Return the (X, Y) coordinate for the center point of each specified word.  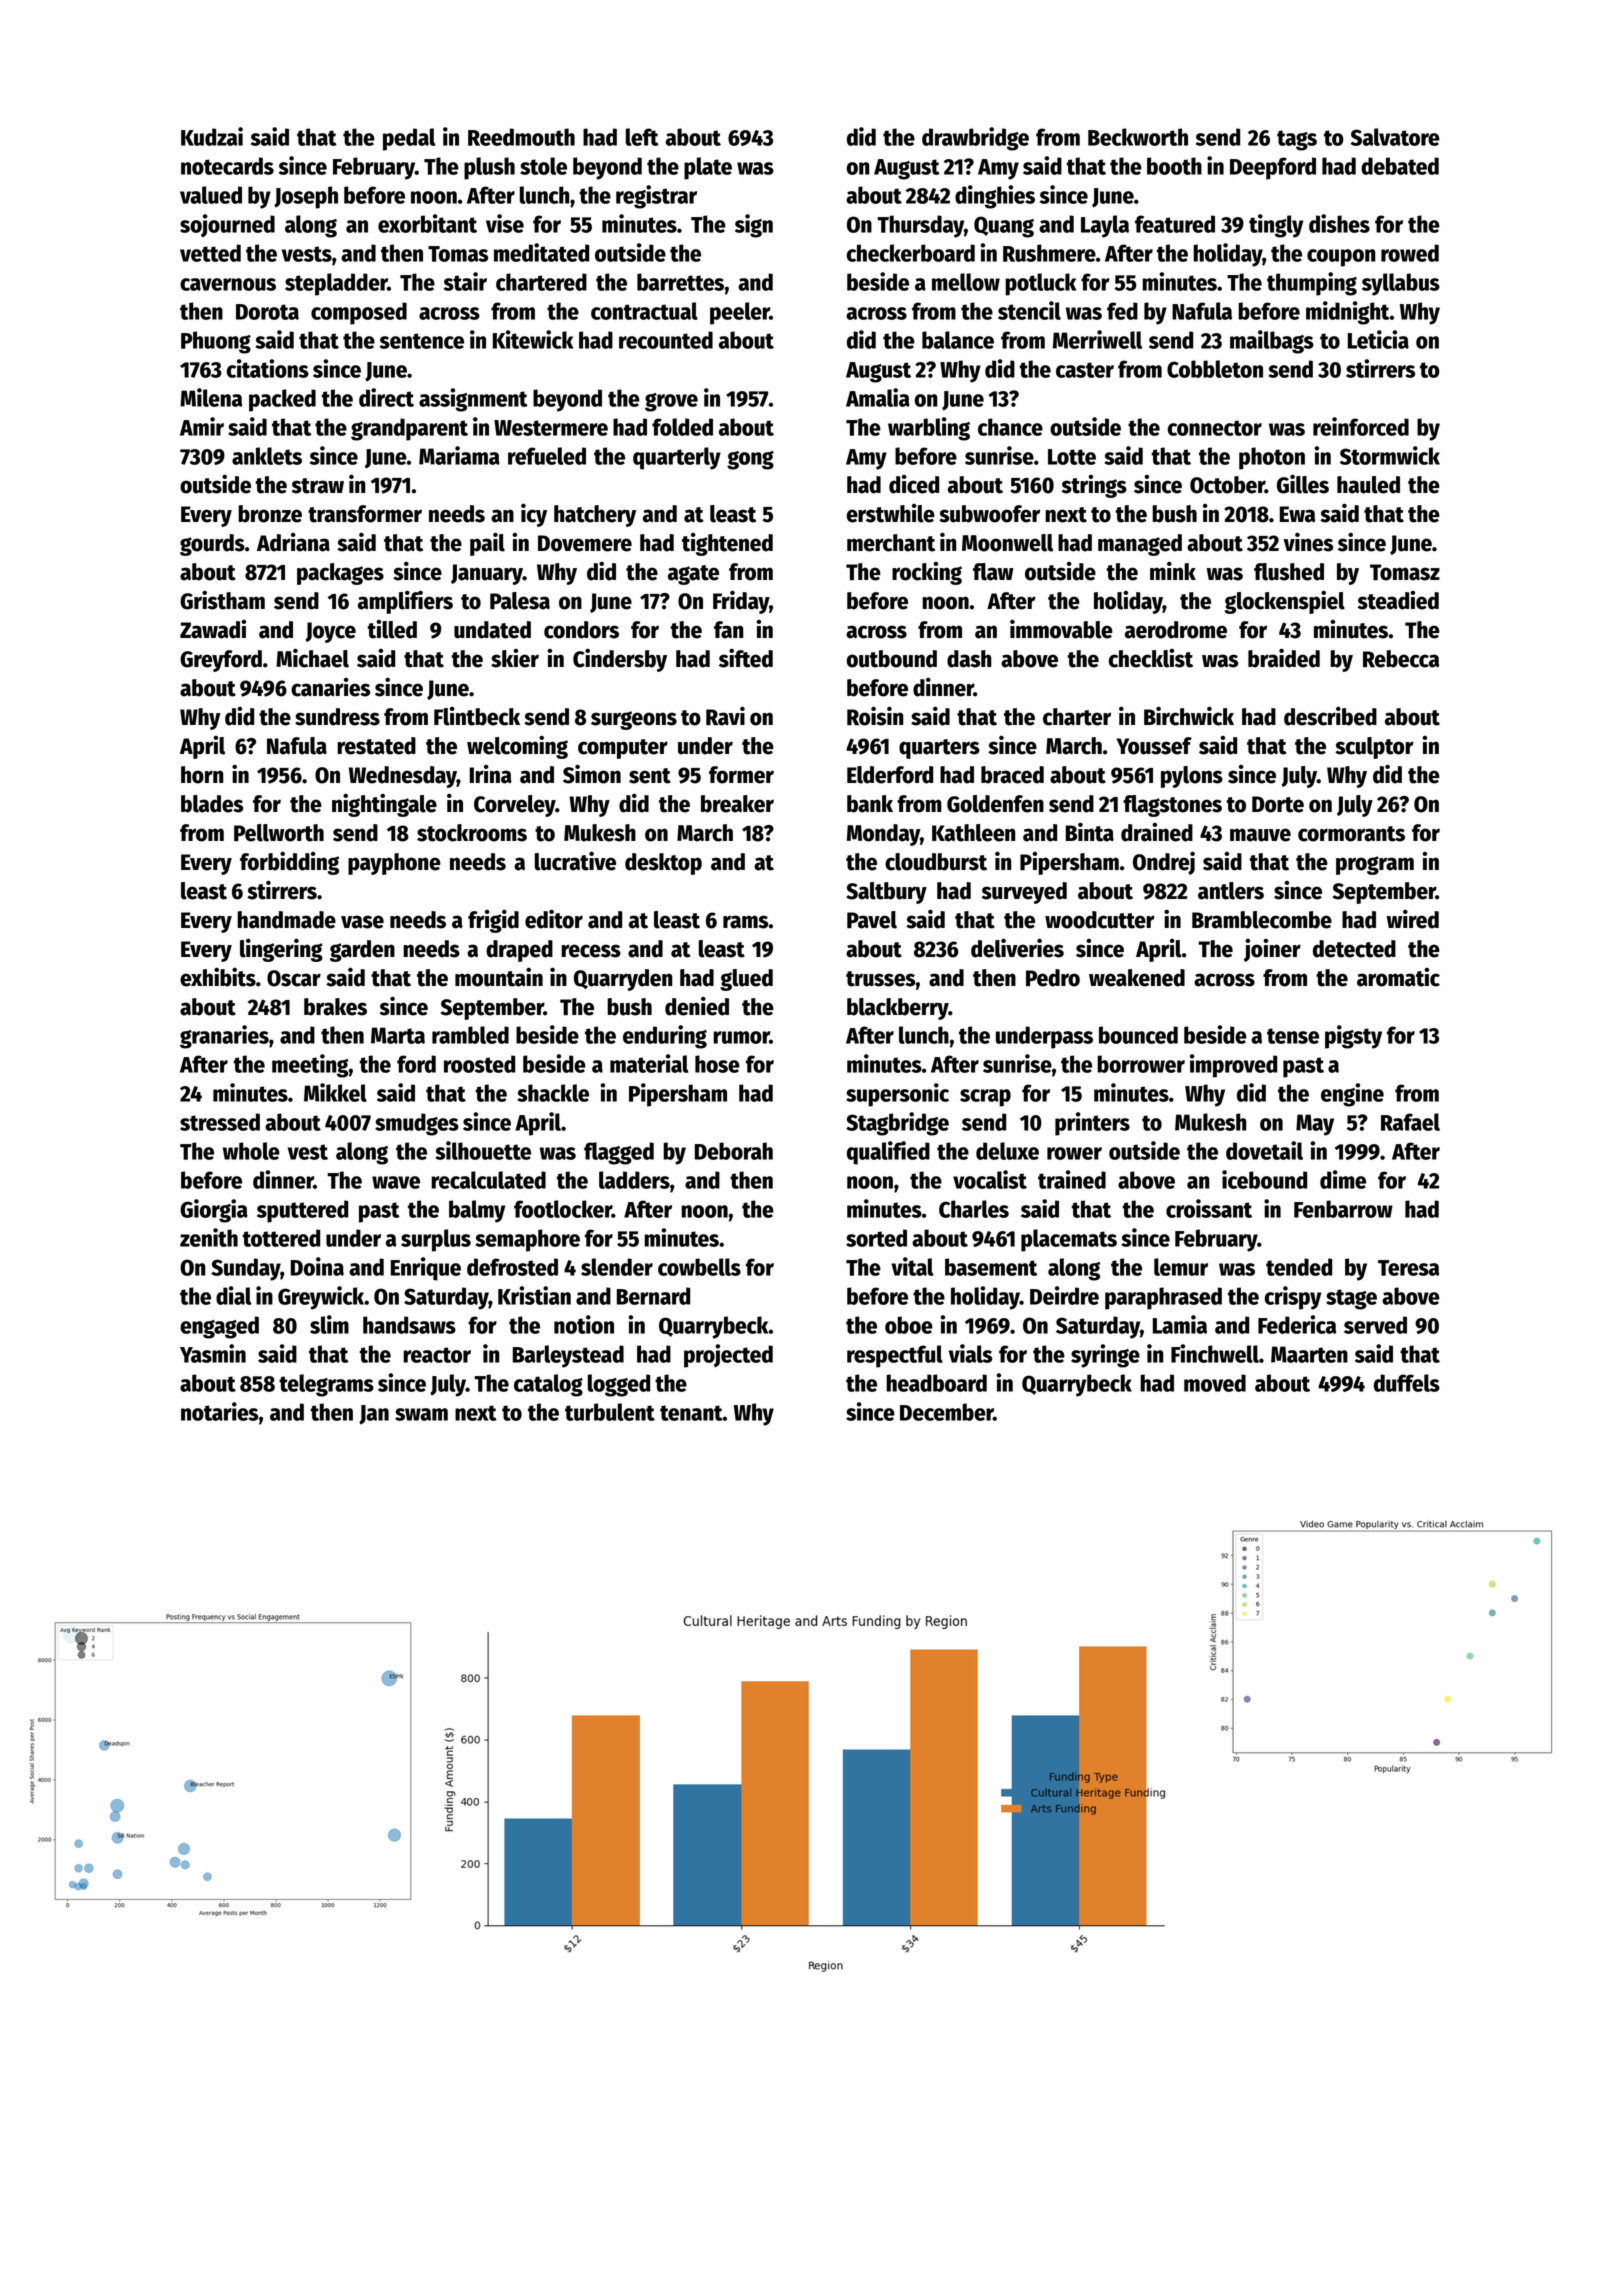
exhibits (218, 977)
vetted (210, 253)
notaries (219, 1411)
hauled (1368, 485)
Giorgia (214, 1211)
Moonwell (1007, 543)
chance (1010, 427)
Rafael (1410, 1122)
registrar (656, 197)
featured (1175, 224)
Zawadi (213, 629)
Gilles (1303, 484)
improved (1233, 1066)
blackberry (897, 1009)
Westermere (551, 428)
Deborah (734, 1151)
